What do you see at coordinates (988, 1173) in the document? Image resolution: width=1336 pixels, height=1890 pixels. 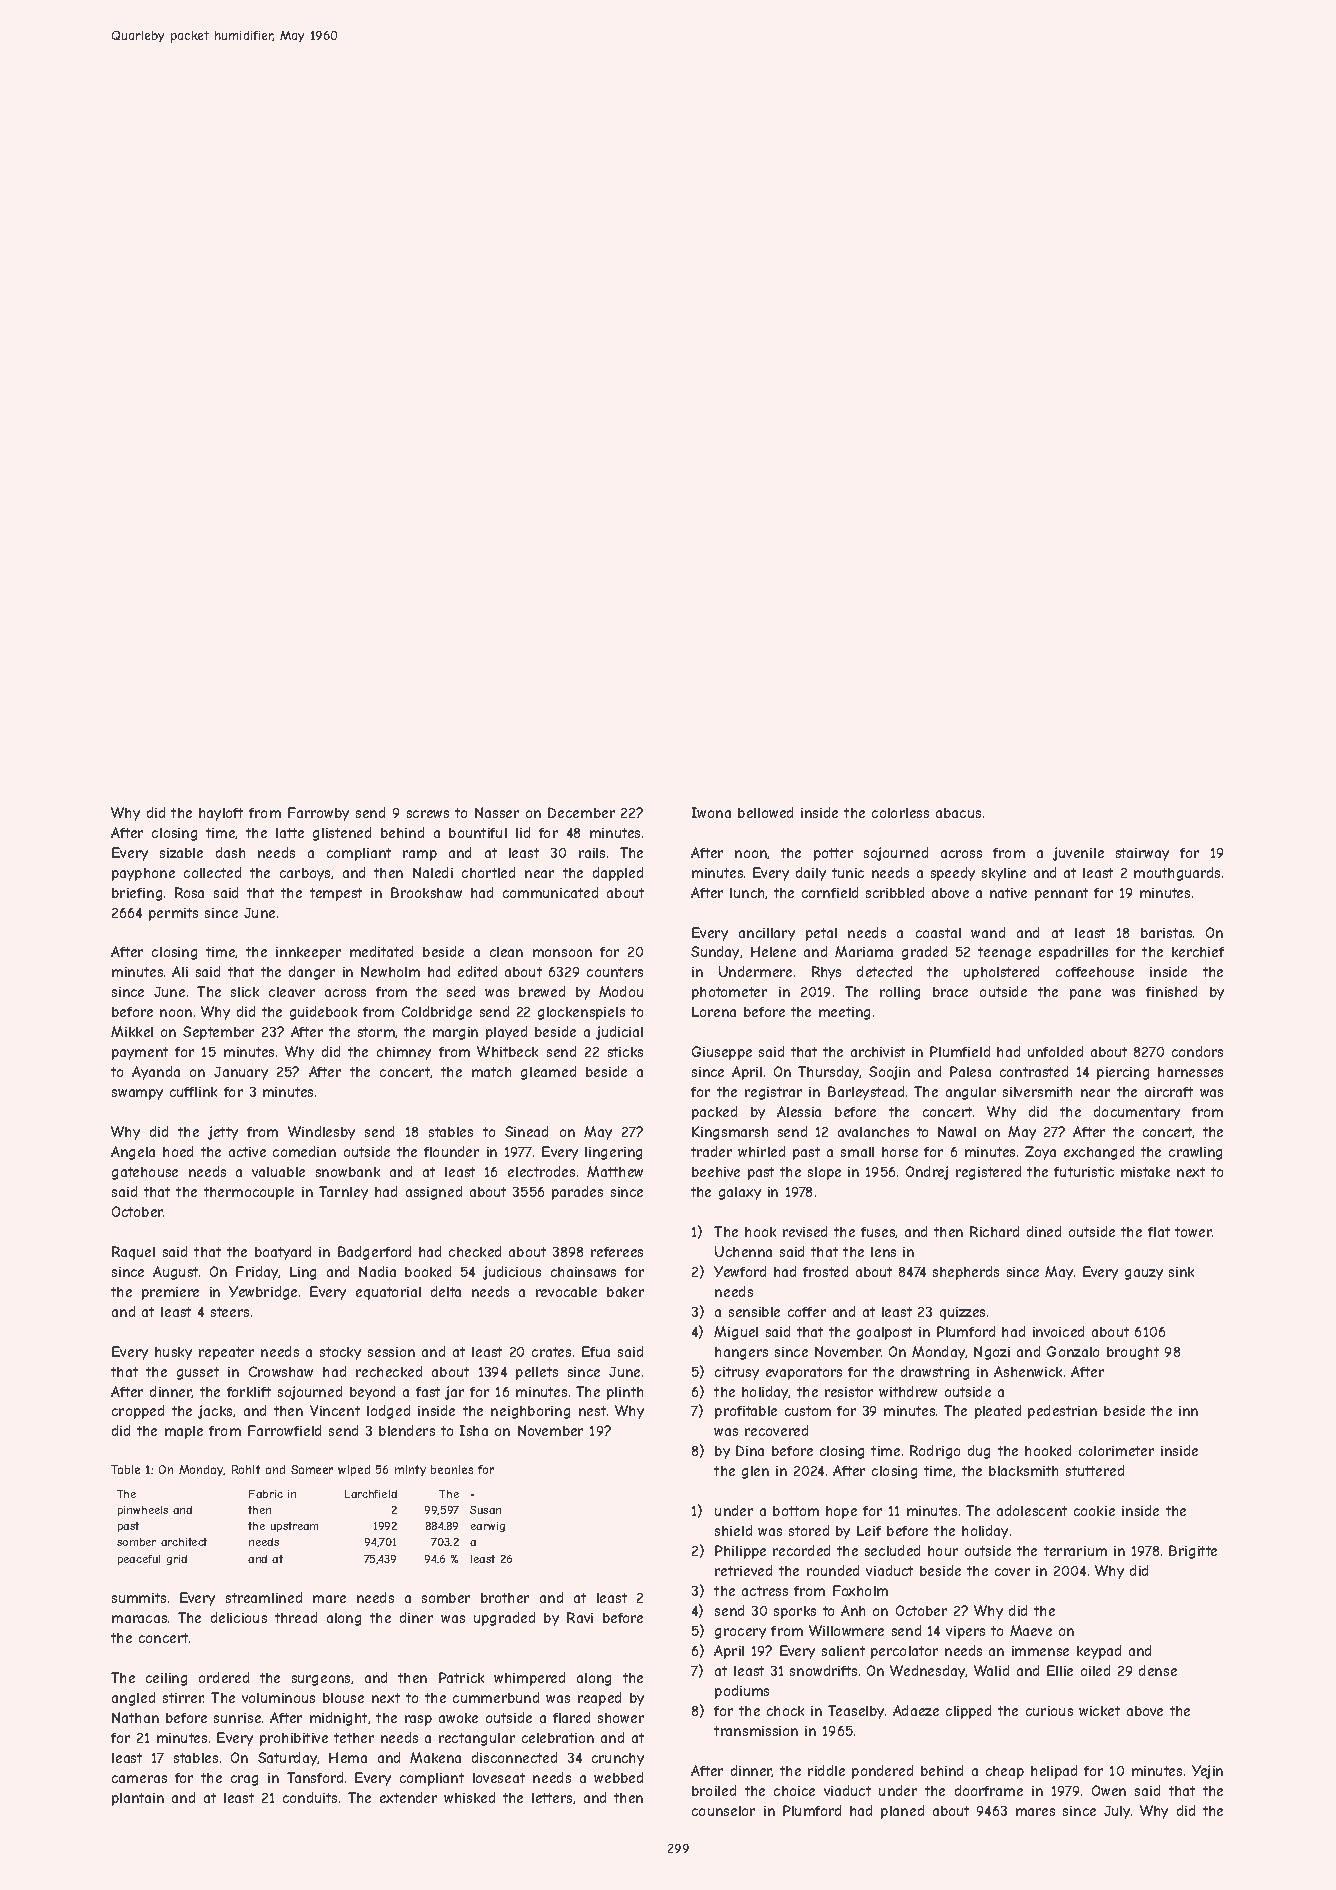 I see `registered` at bounding box center [988, 1173].
